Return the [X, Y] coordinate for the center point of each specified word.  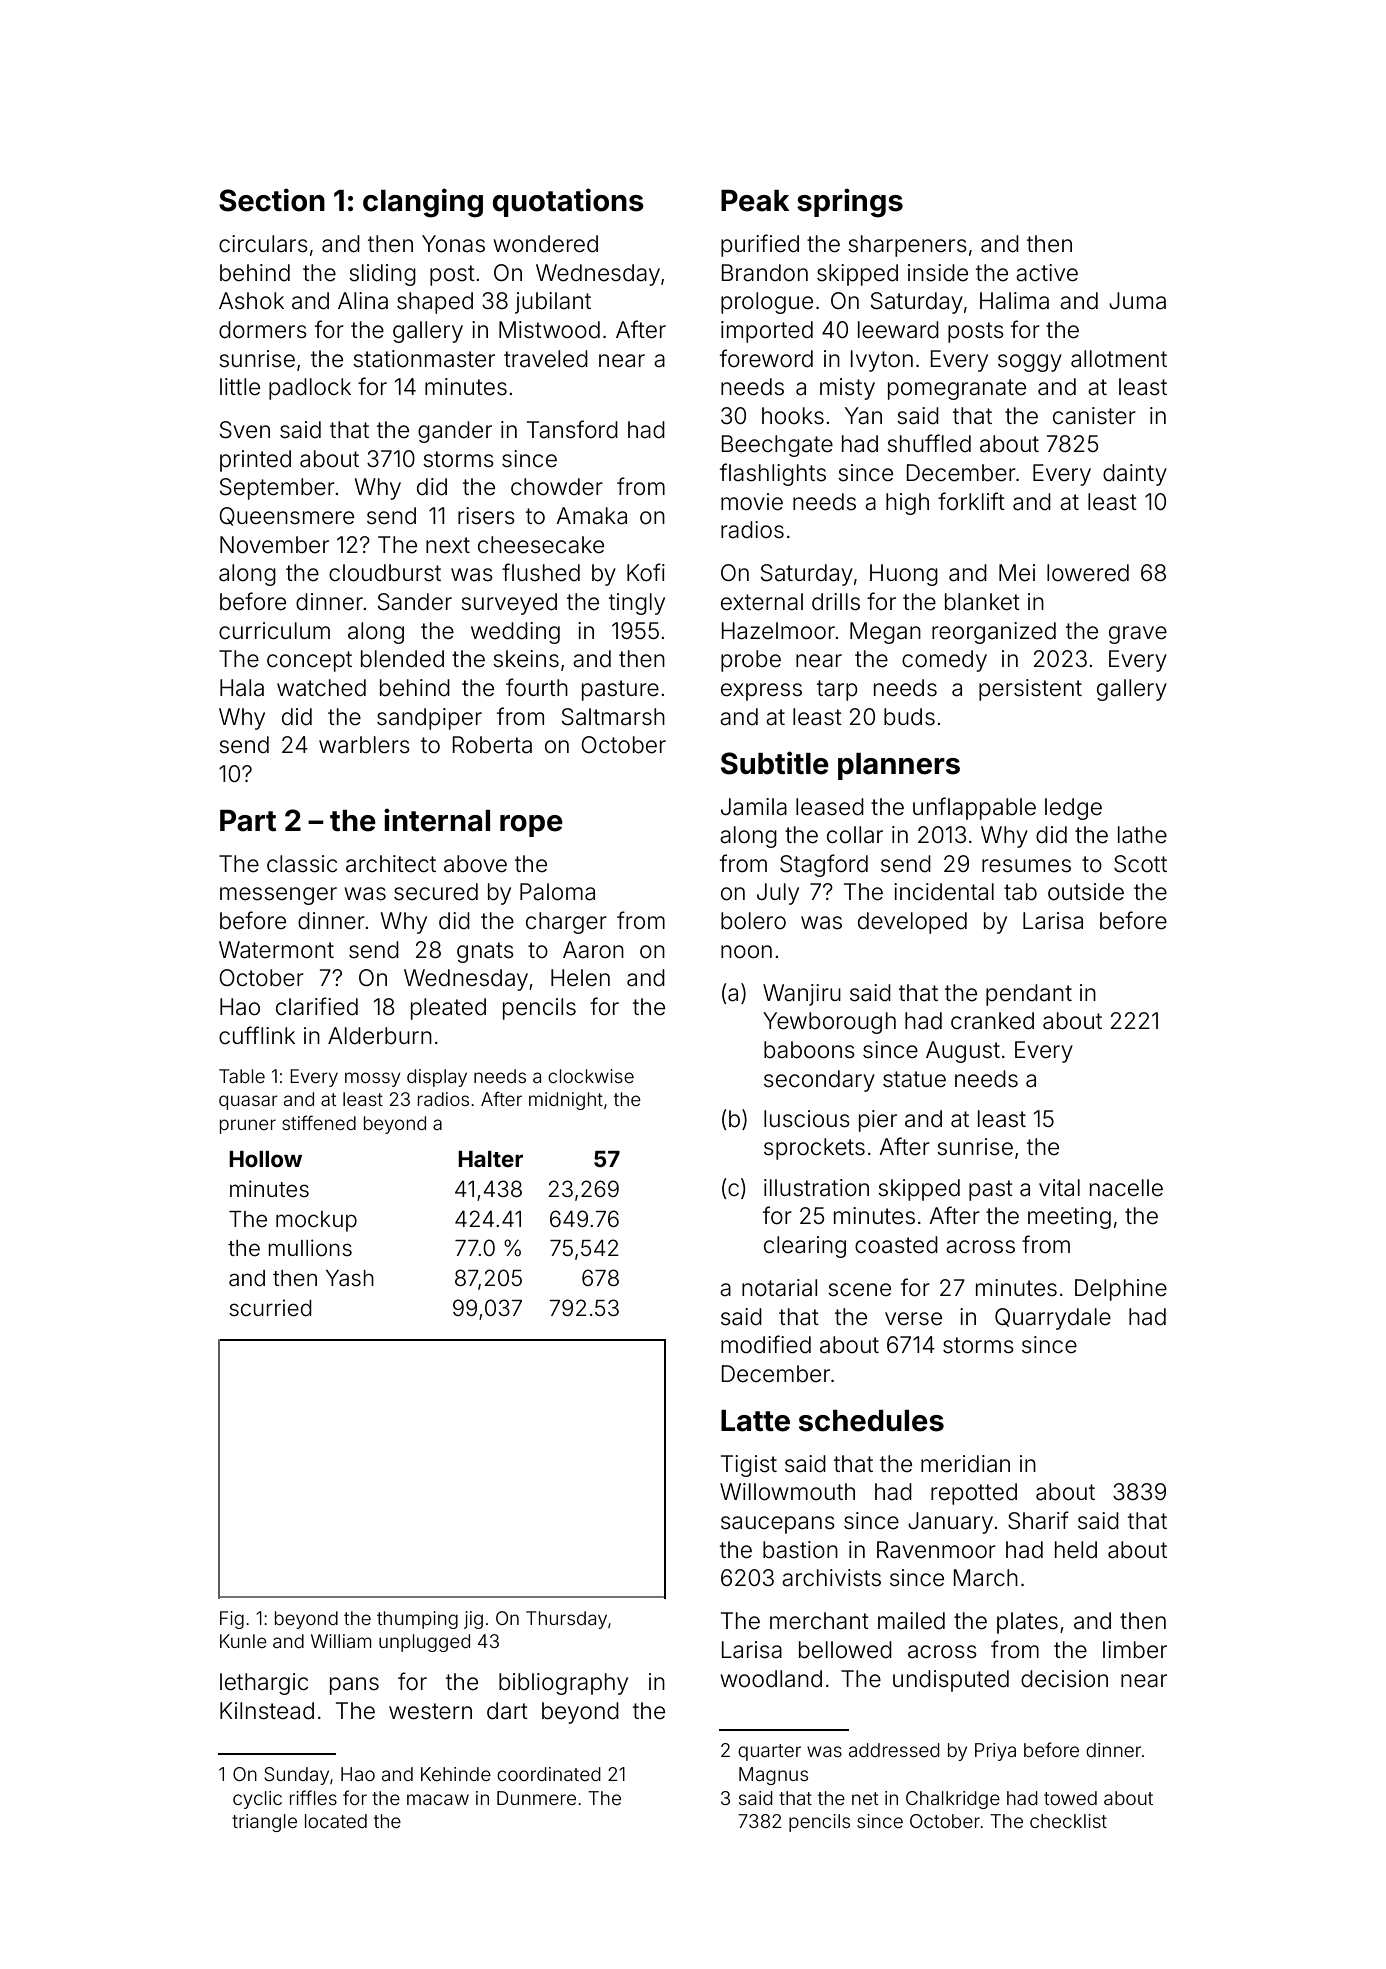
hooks [793, 416]
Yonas [453, 244]
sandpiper [429, 719]
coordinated [549, 1774]
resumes [1026, 866]
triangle [264, 1823]
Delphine [1121, 1290]
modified [766, 1344]
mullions [310, 1248]
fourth [537, 687]
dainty [1135, 475]
